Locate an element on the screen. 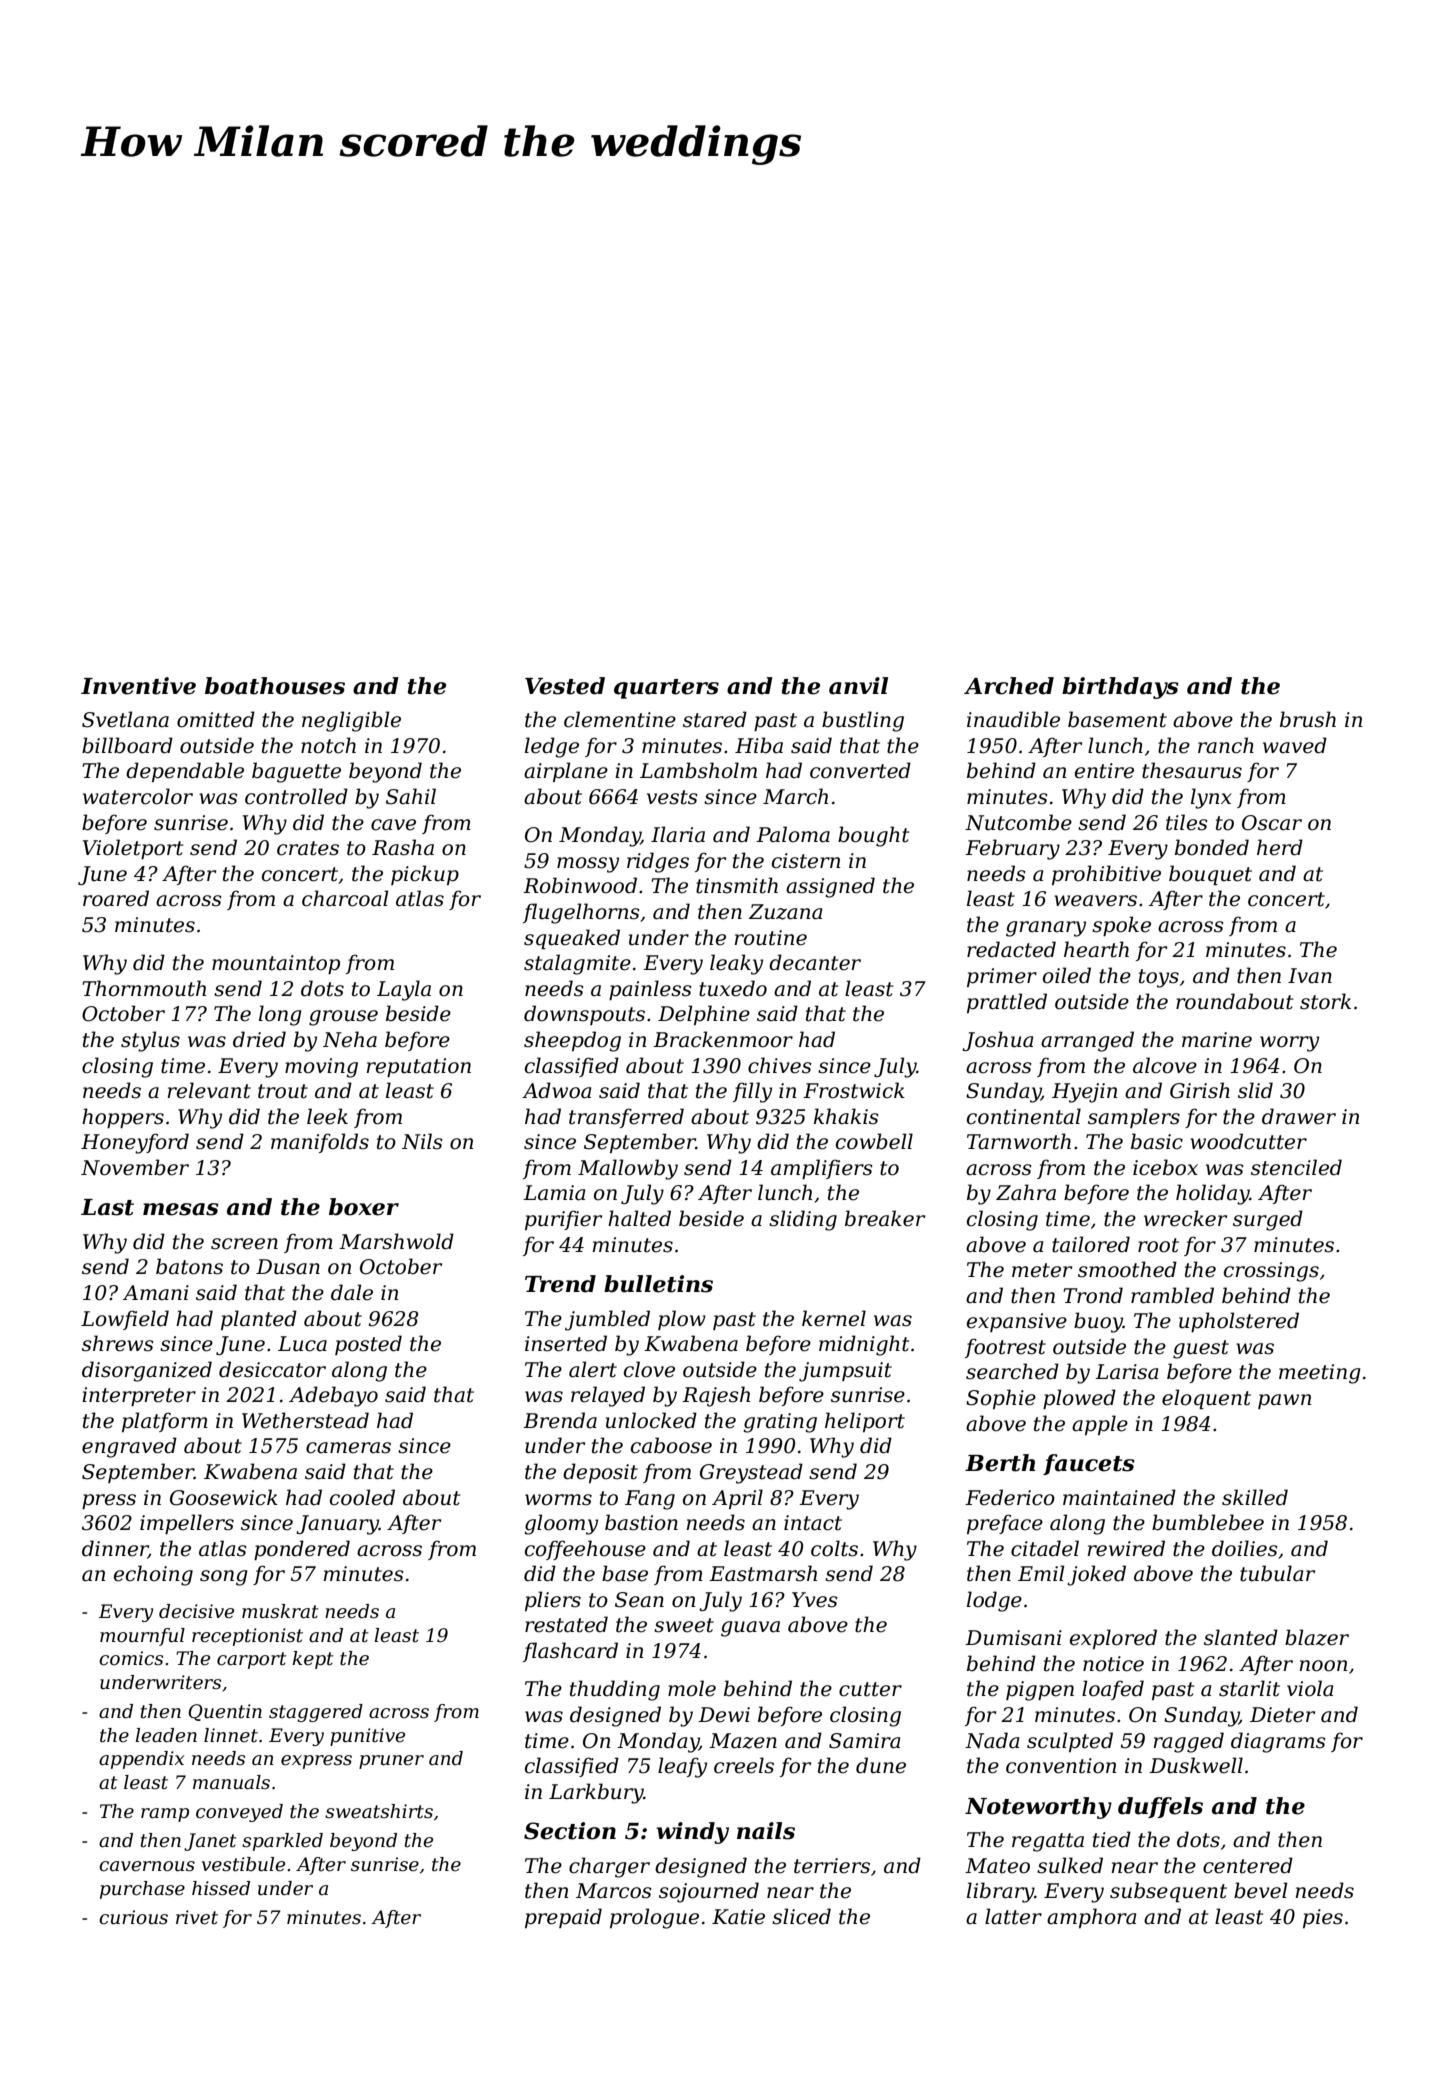 The width and height of the screenshot is (1450, 2100). starlit is located at coordinates (1249, 1688).
